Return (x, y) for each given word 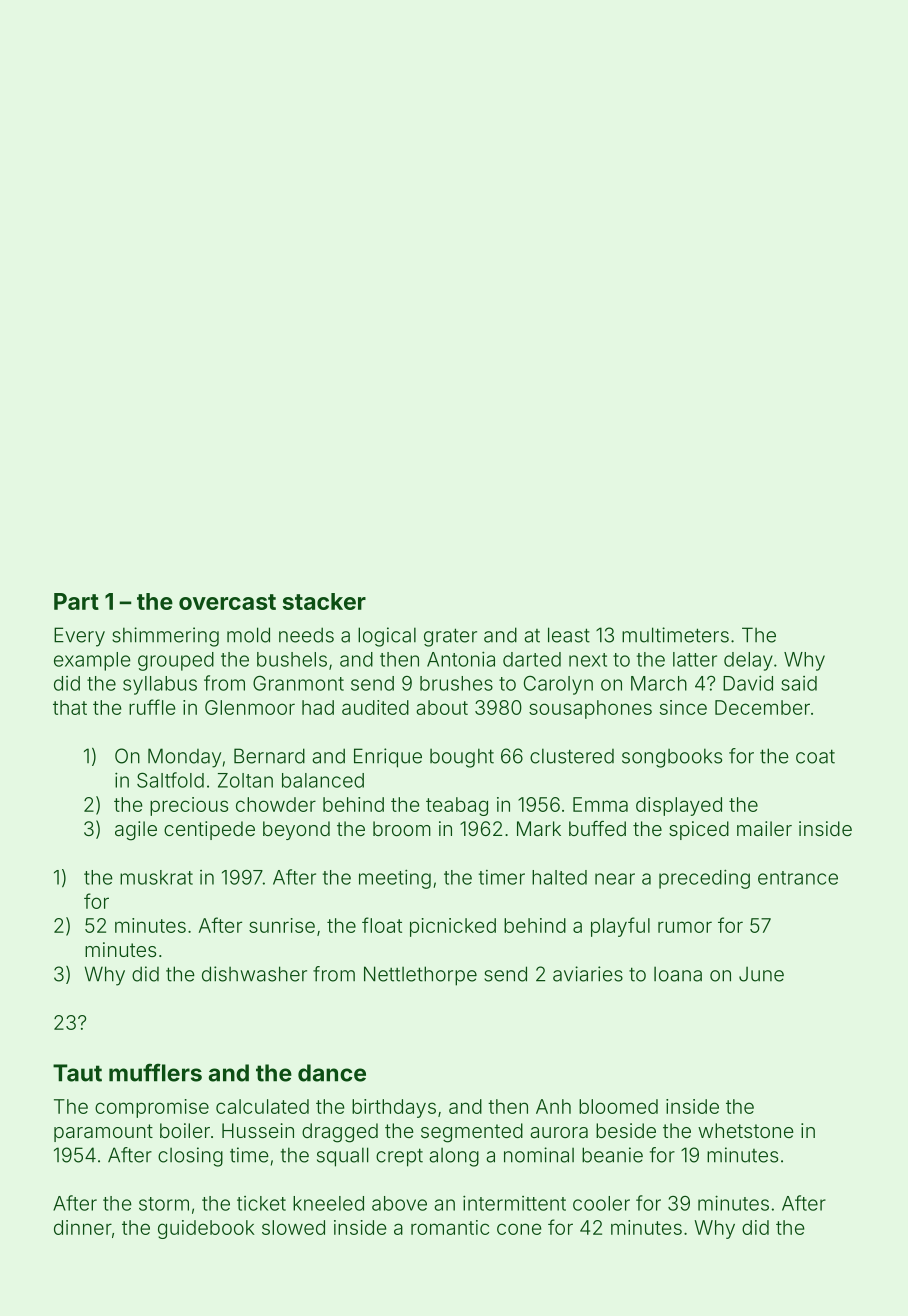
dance (332, 1073)
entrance (798, 878)
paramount (103, 1133)
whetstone (746, 1130)
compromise (152, 1108)
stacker (324, 601)
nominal (539, 1155)
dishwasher (254, 974)
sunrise (282, 925)
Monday (184, 758)
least (569, 635)
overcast (227, 602)
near (615, 879)
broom (402, 828)
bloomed (618, 1106)
